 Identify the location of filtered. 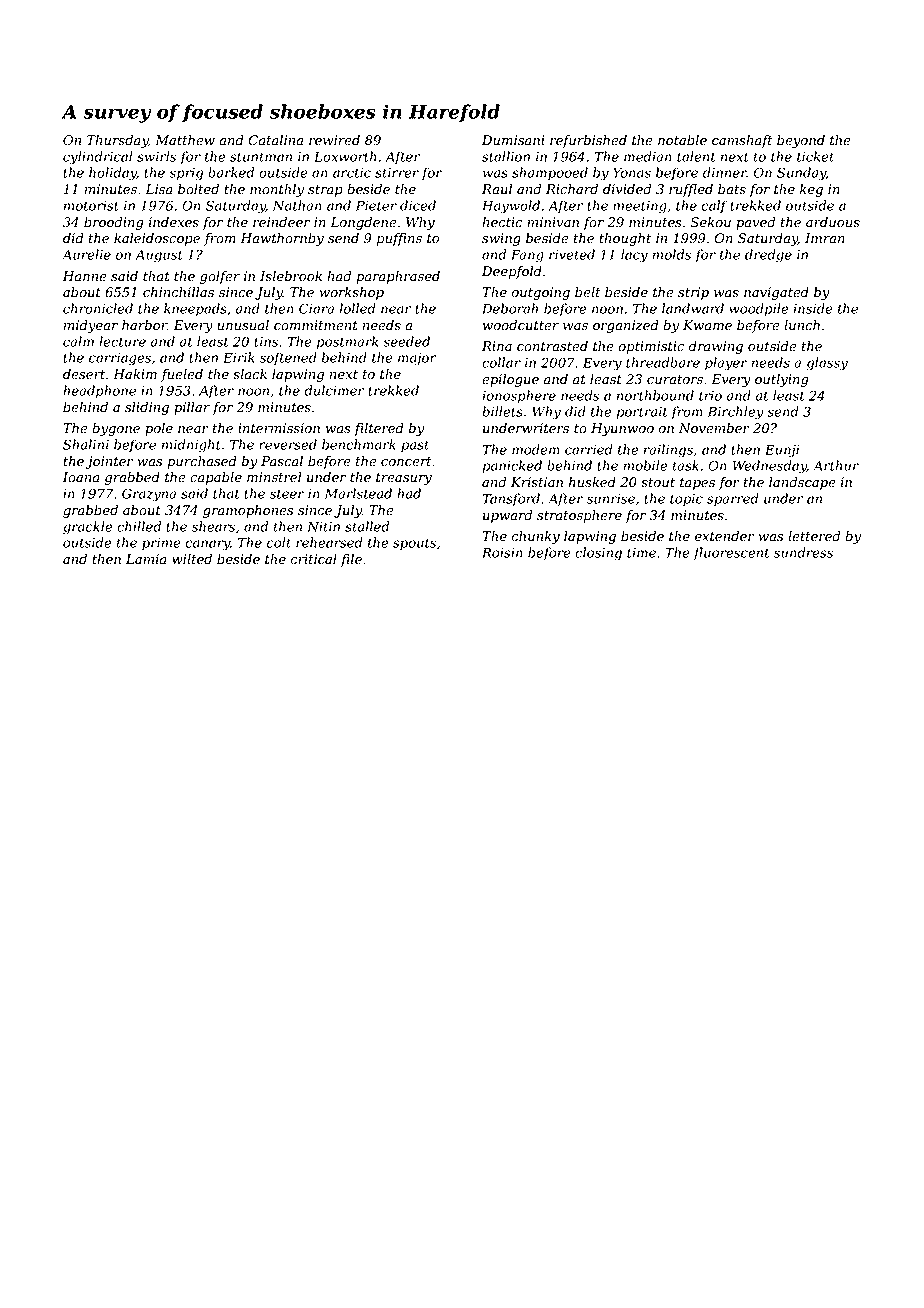
(379, 429).
